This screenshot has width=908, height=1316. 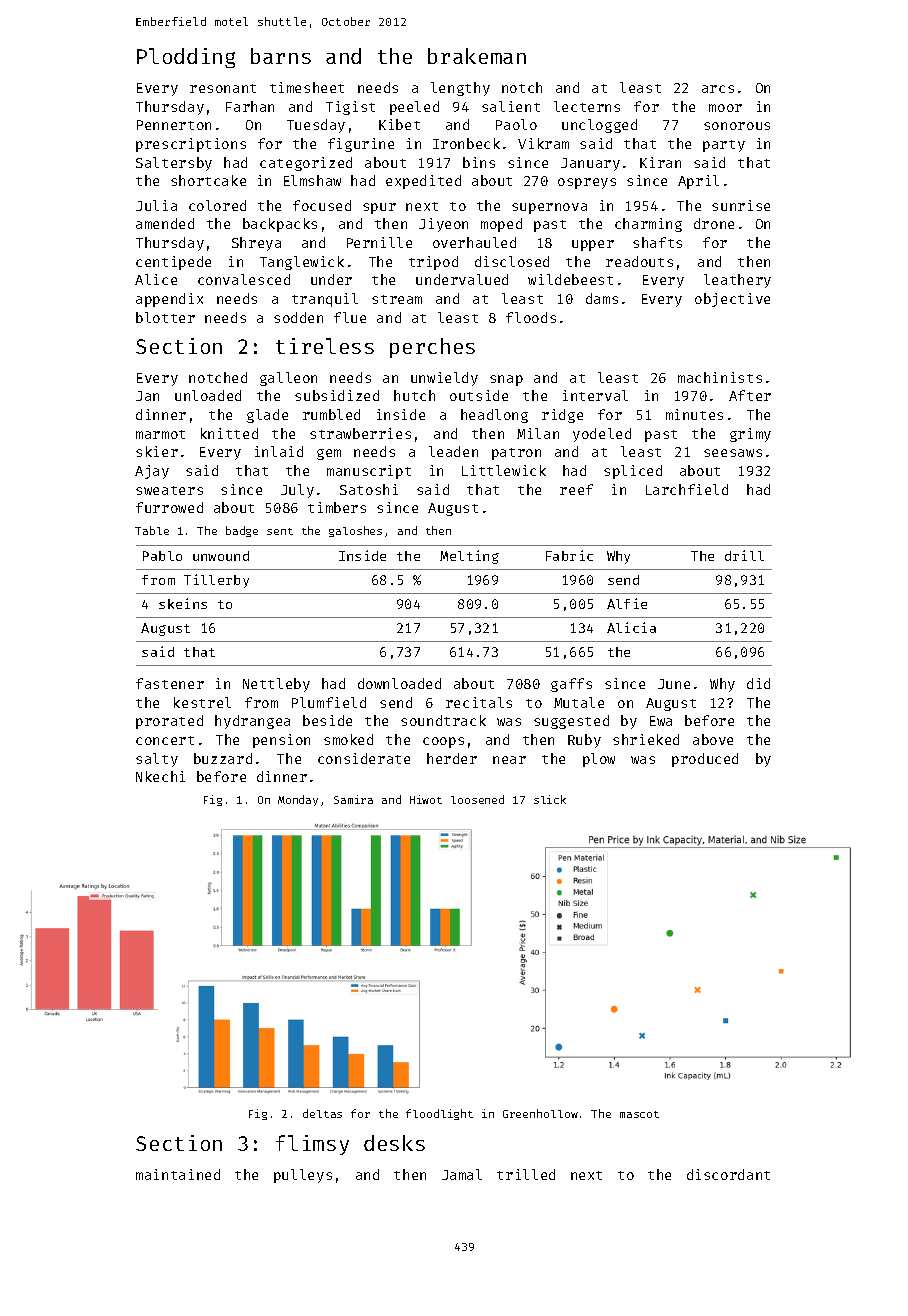 What do you see at coordinates (276, 685) in the screenshot?
I see `Nettleby` at bounding box center [276, 685].
